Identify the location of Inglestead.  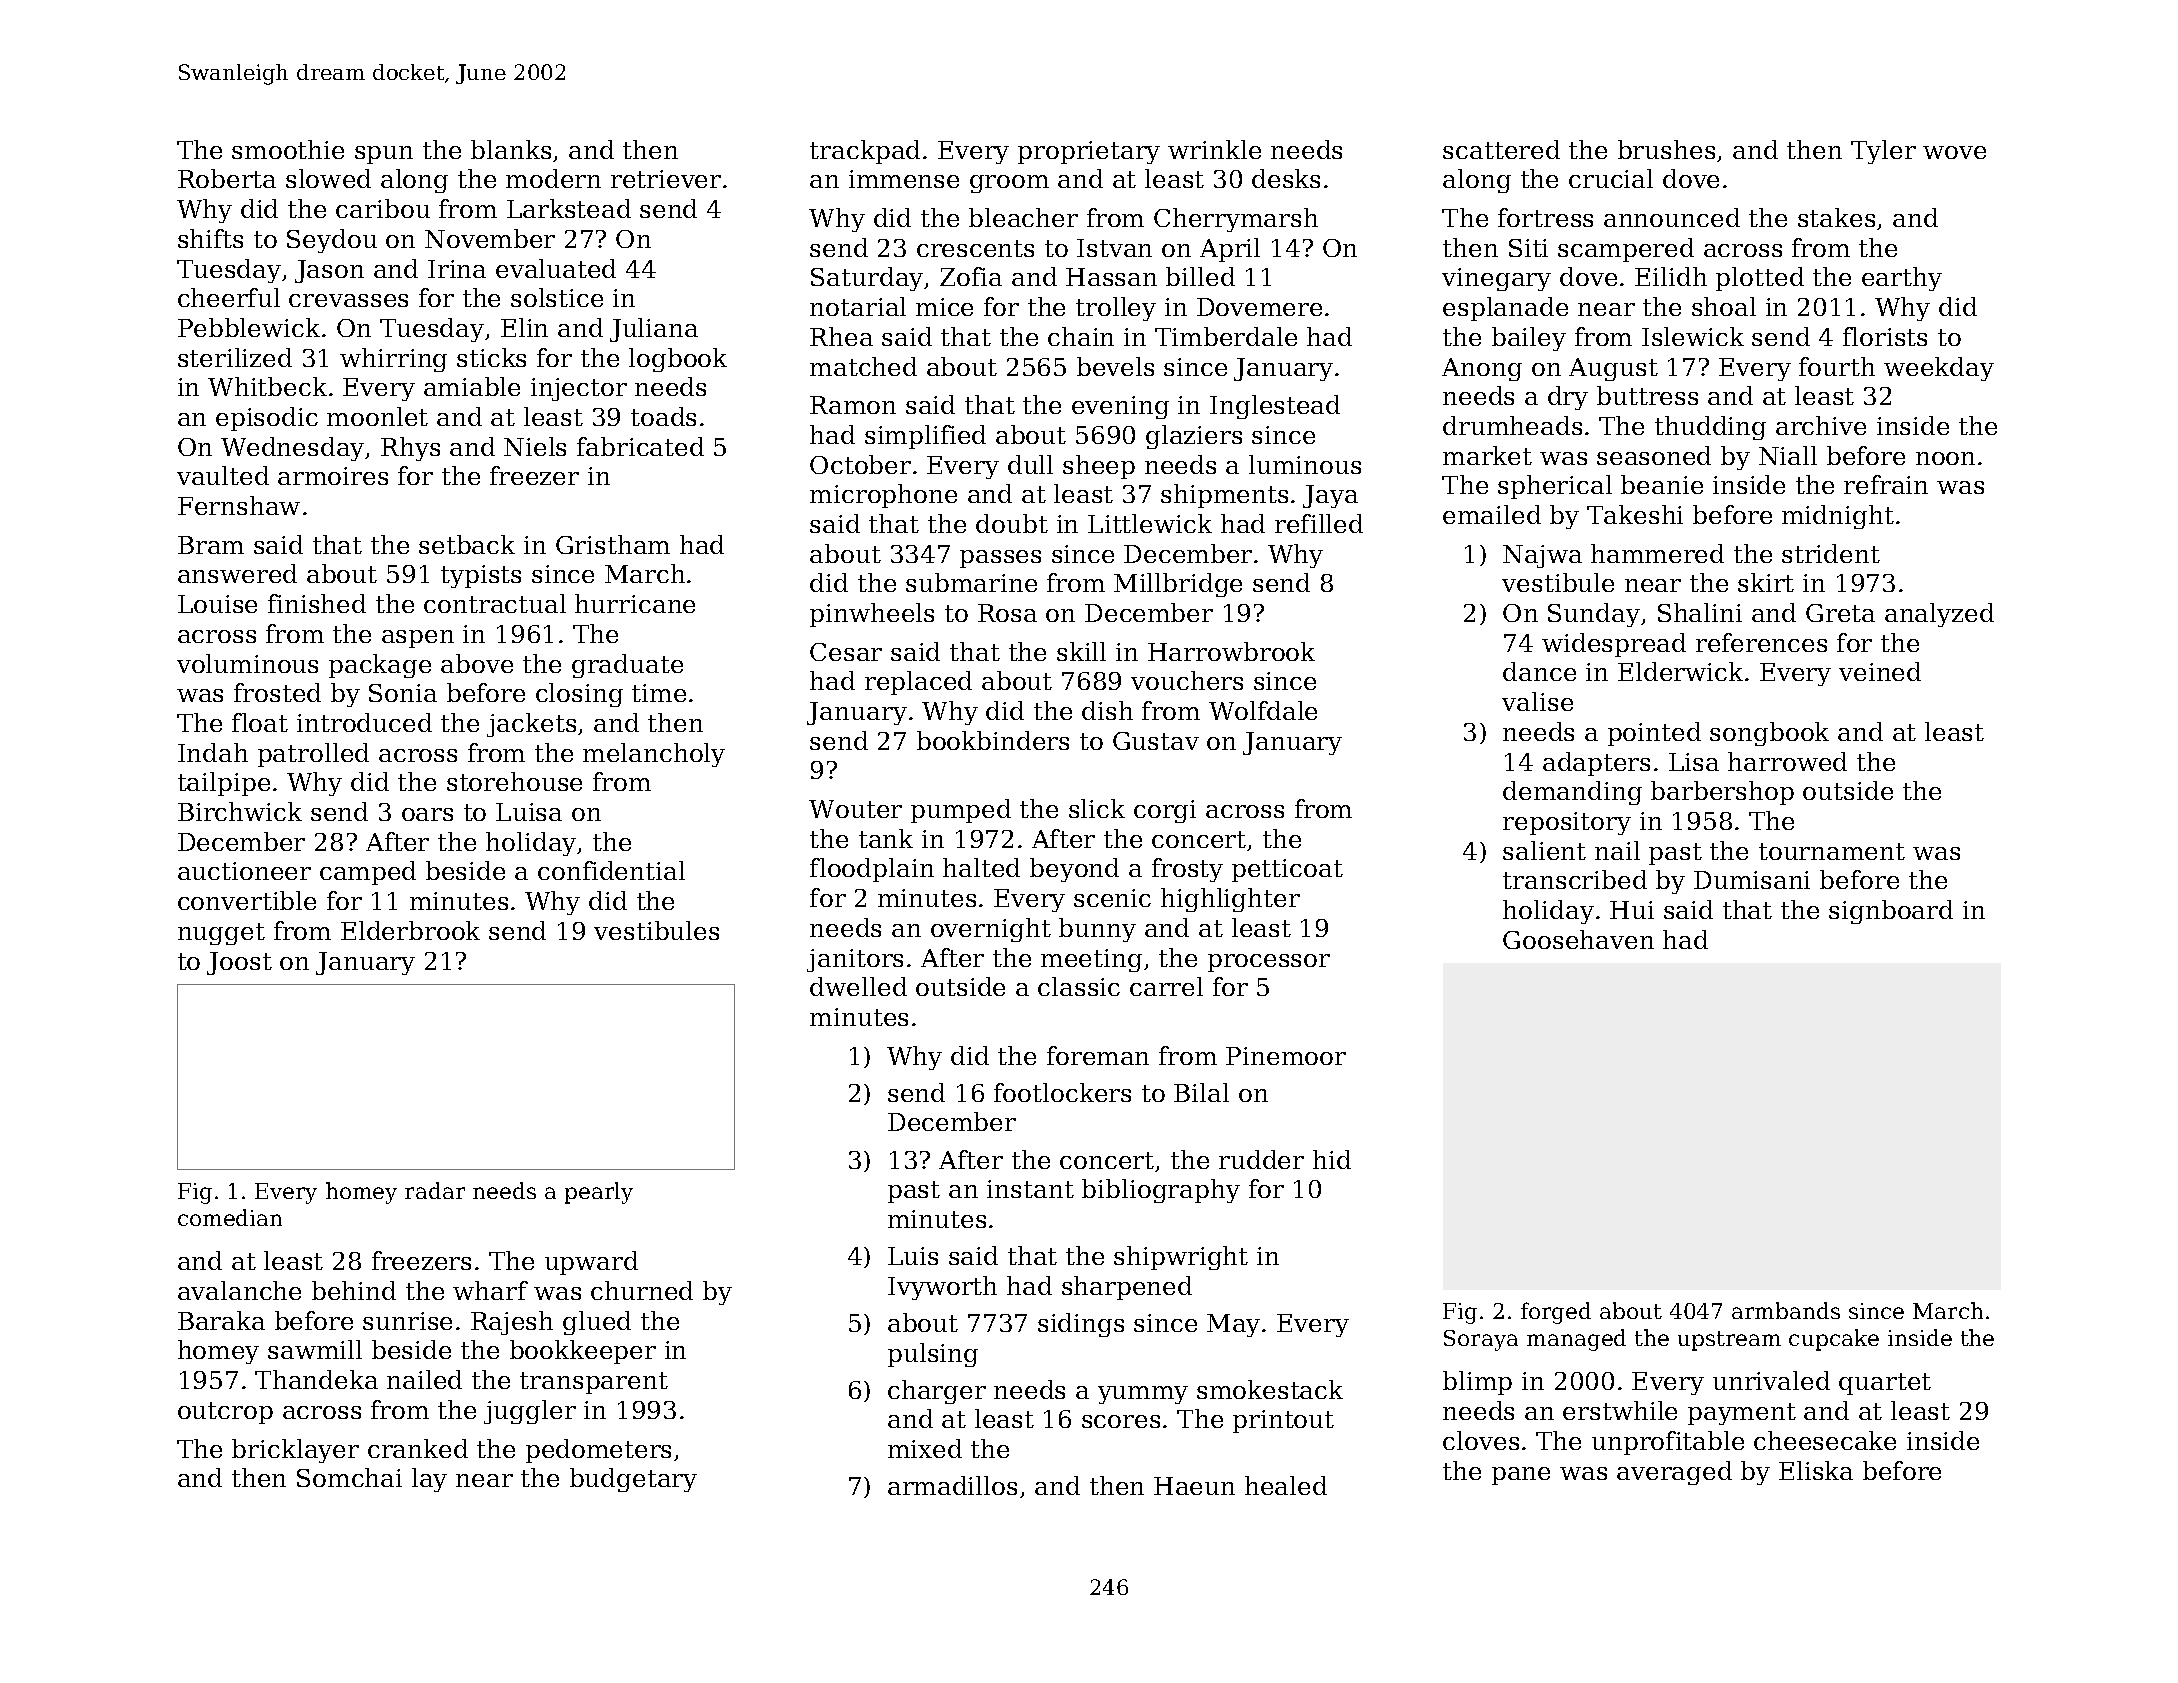
(1275, 407).
